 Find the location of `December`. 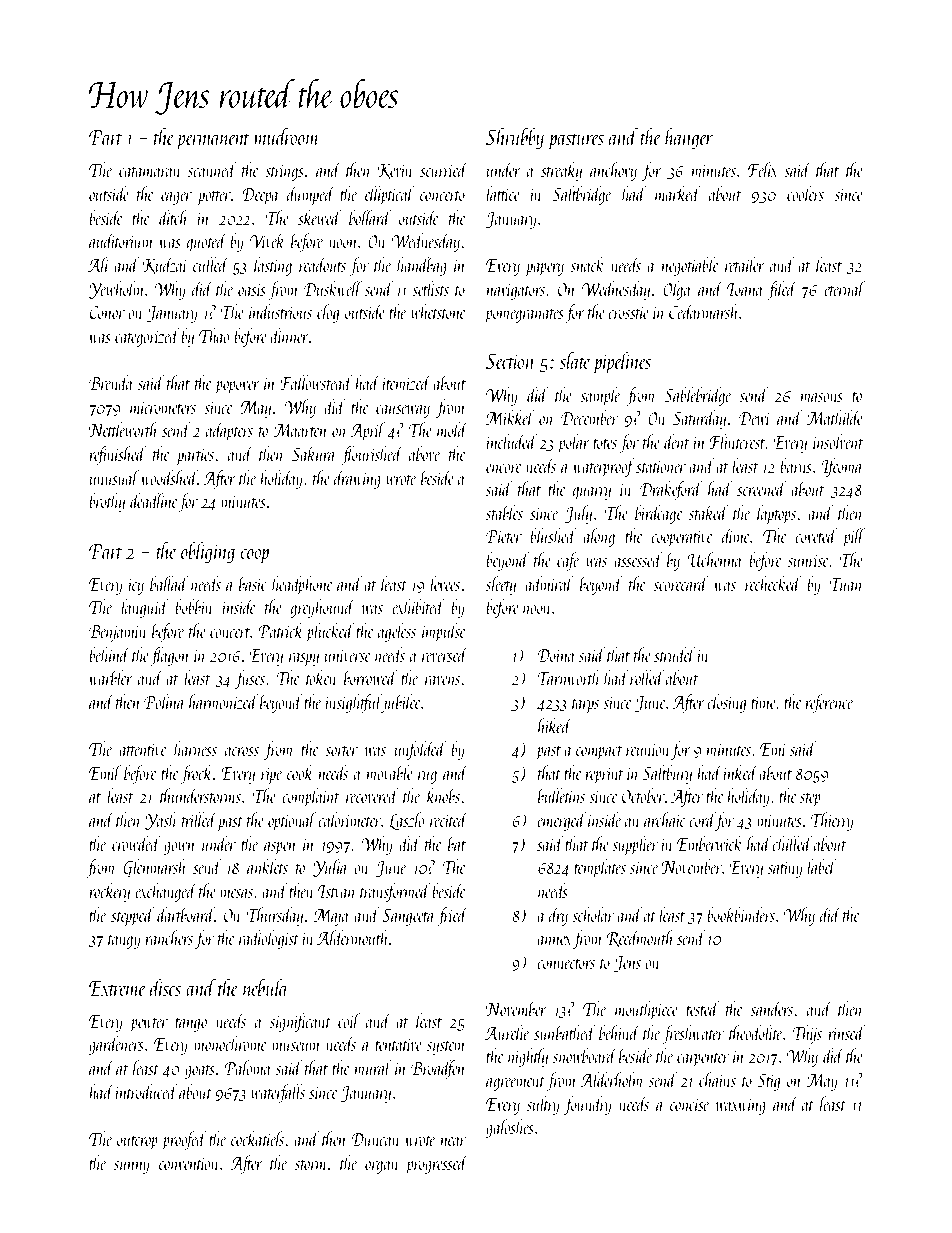

December is located at coordinates (589, 417).
